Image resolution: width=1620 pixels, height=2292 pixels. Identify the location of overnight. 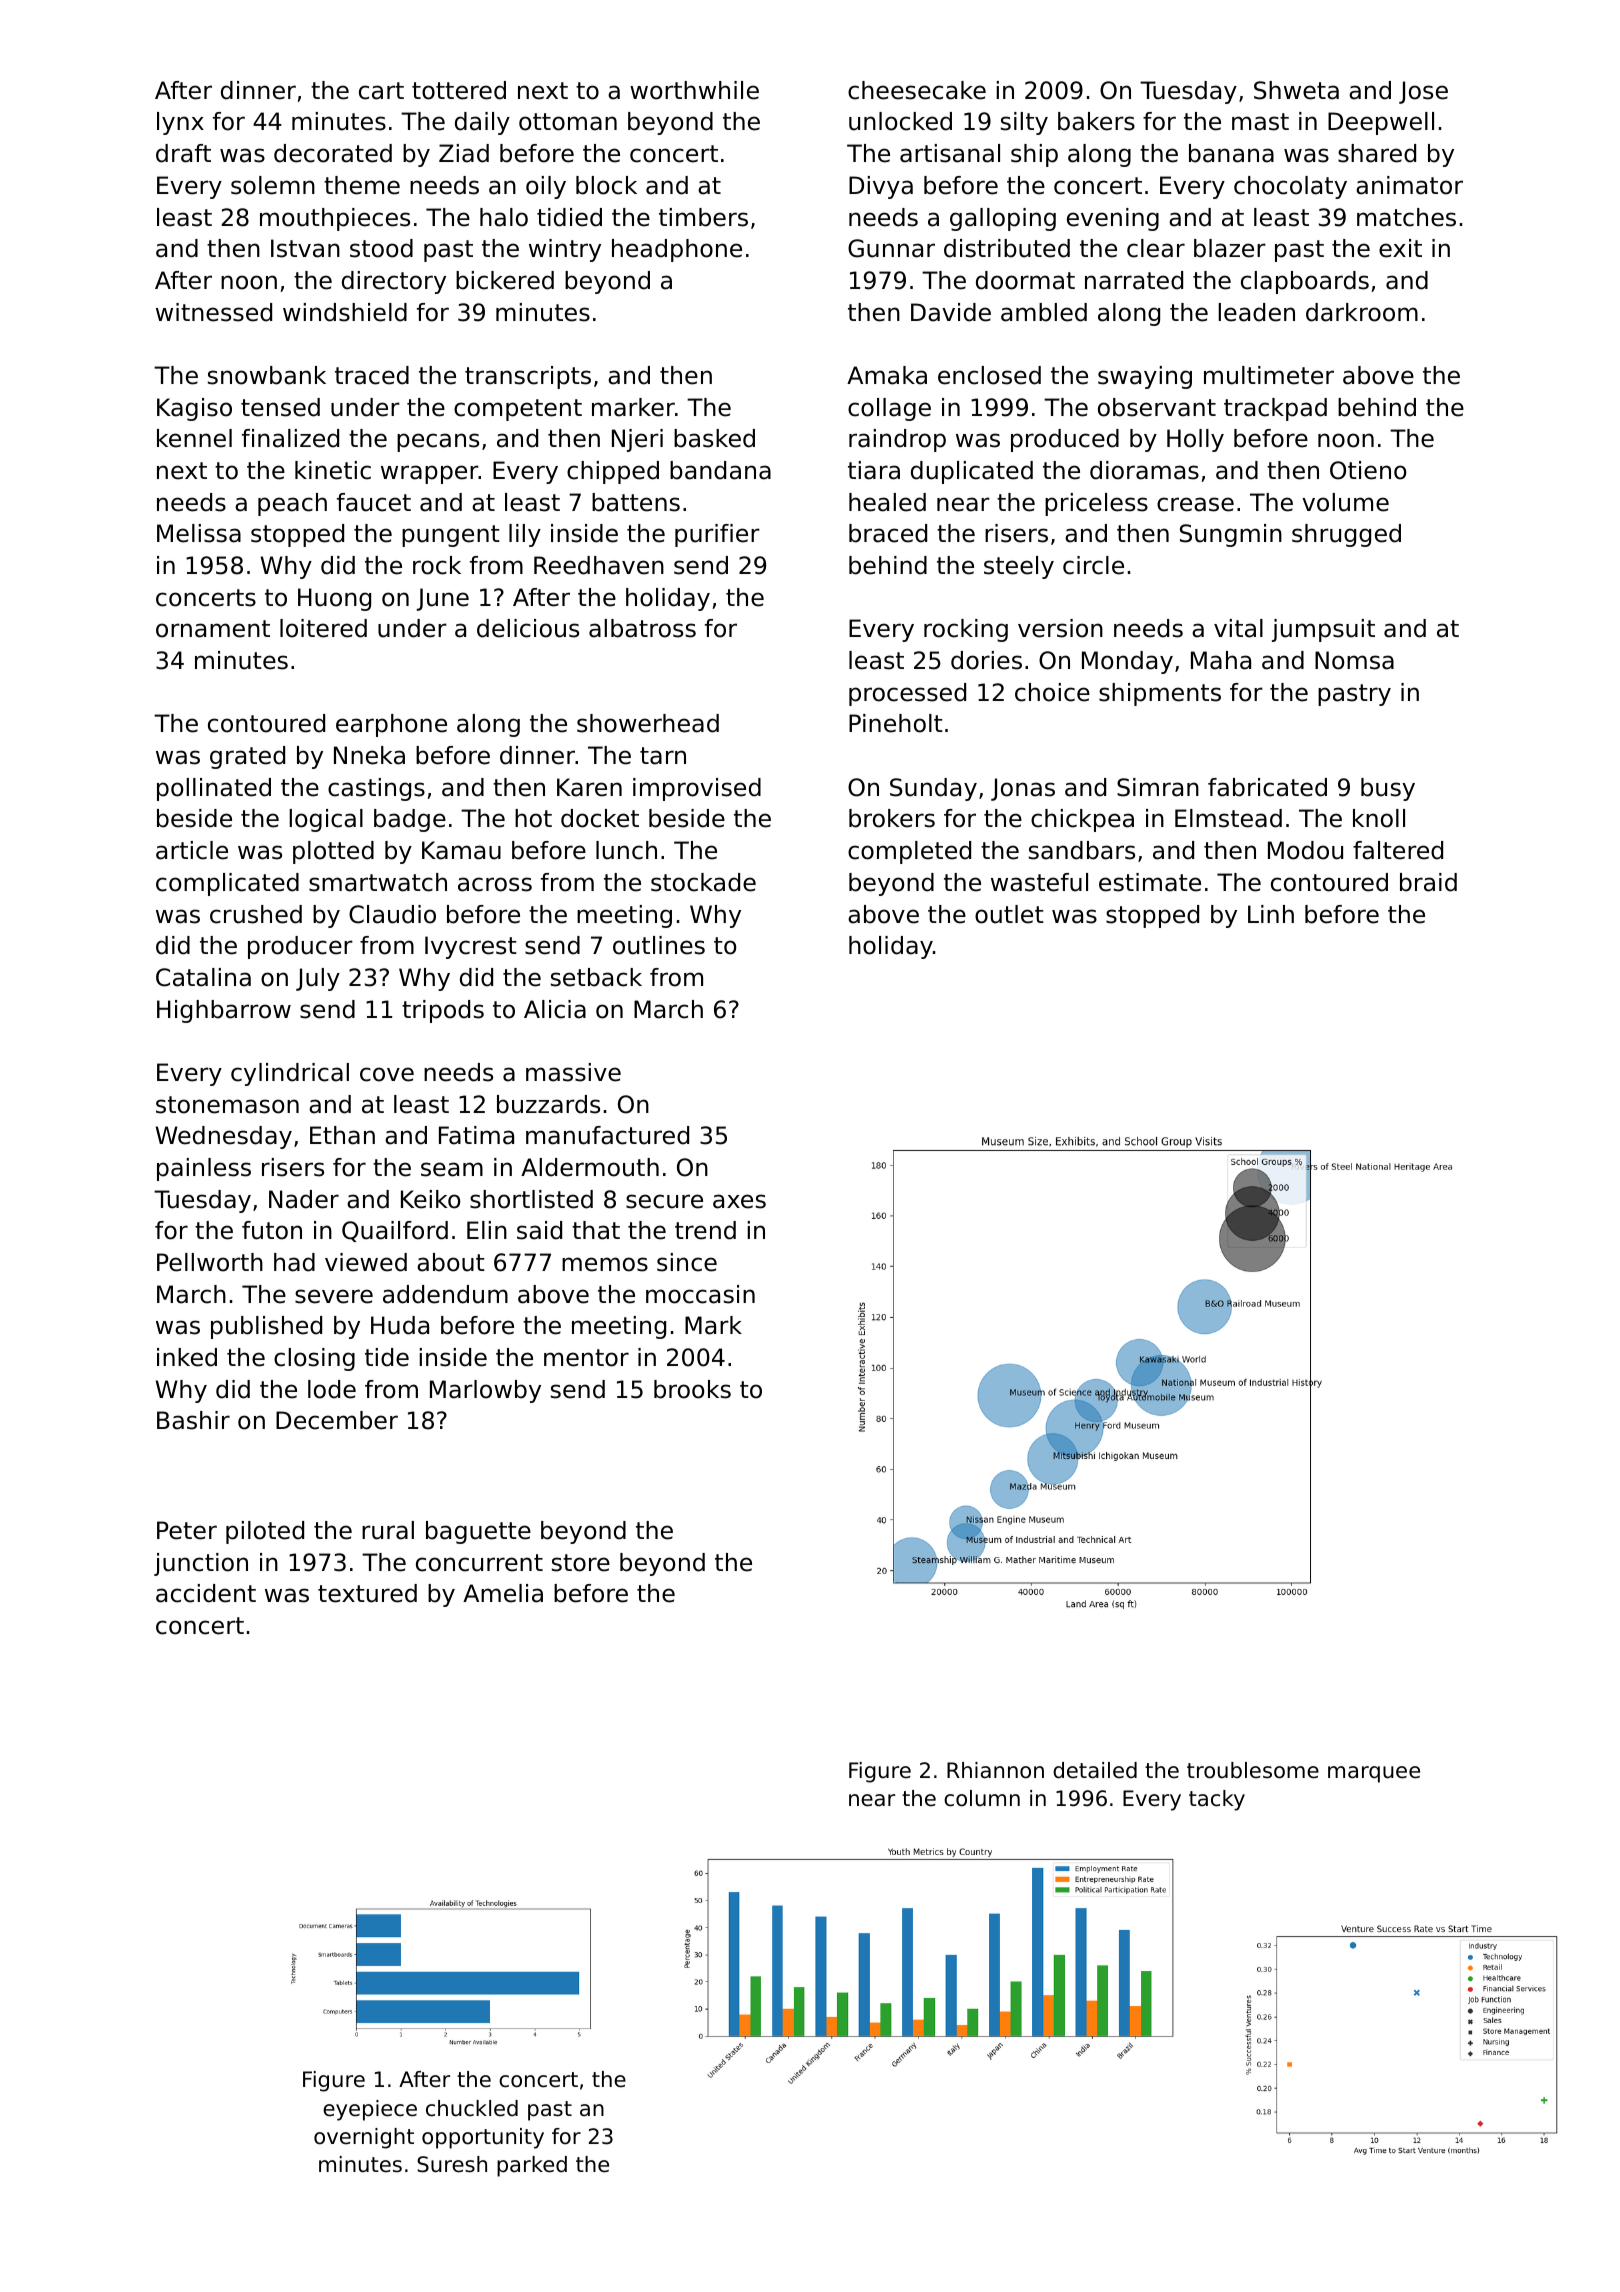
(364, 2138).
